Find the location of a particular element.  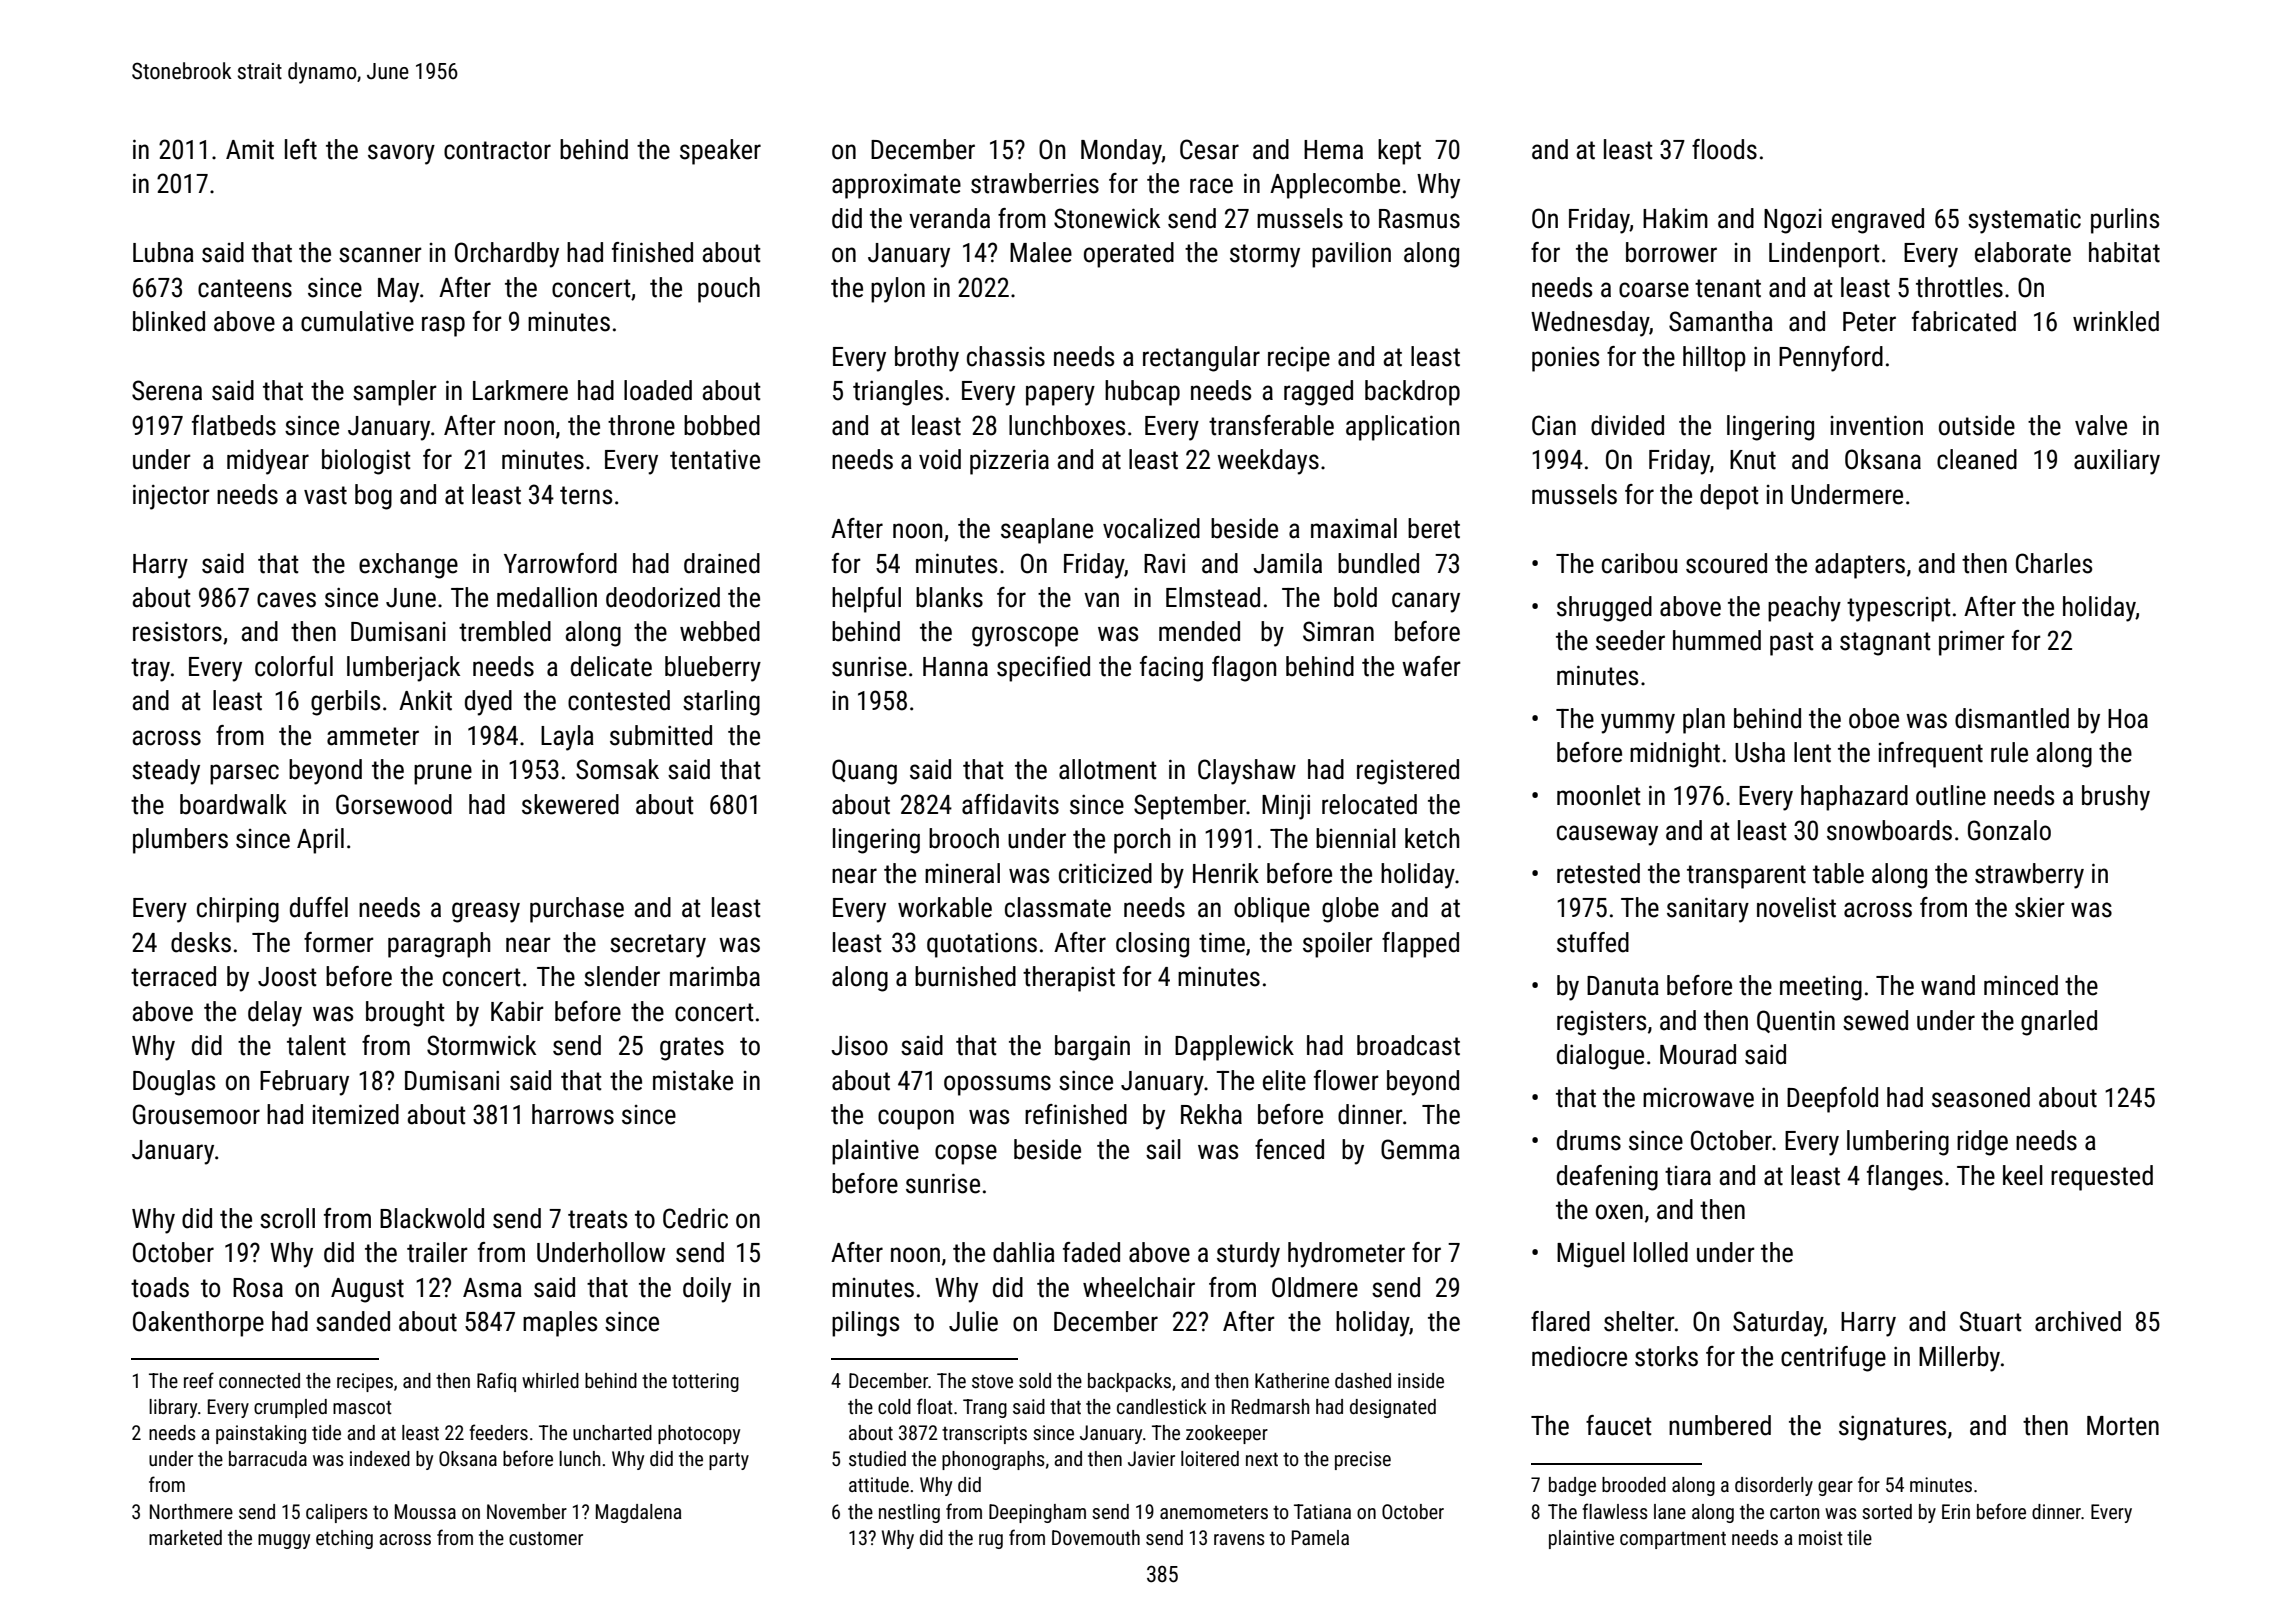

floods is located at coordinates (1724, 149).
